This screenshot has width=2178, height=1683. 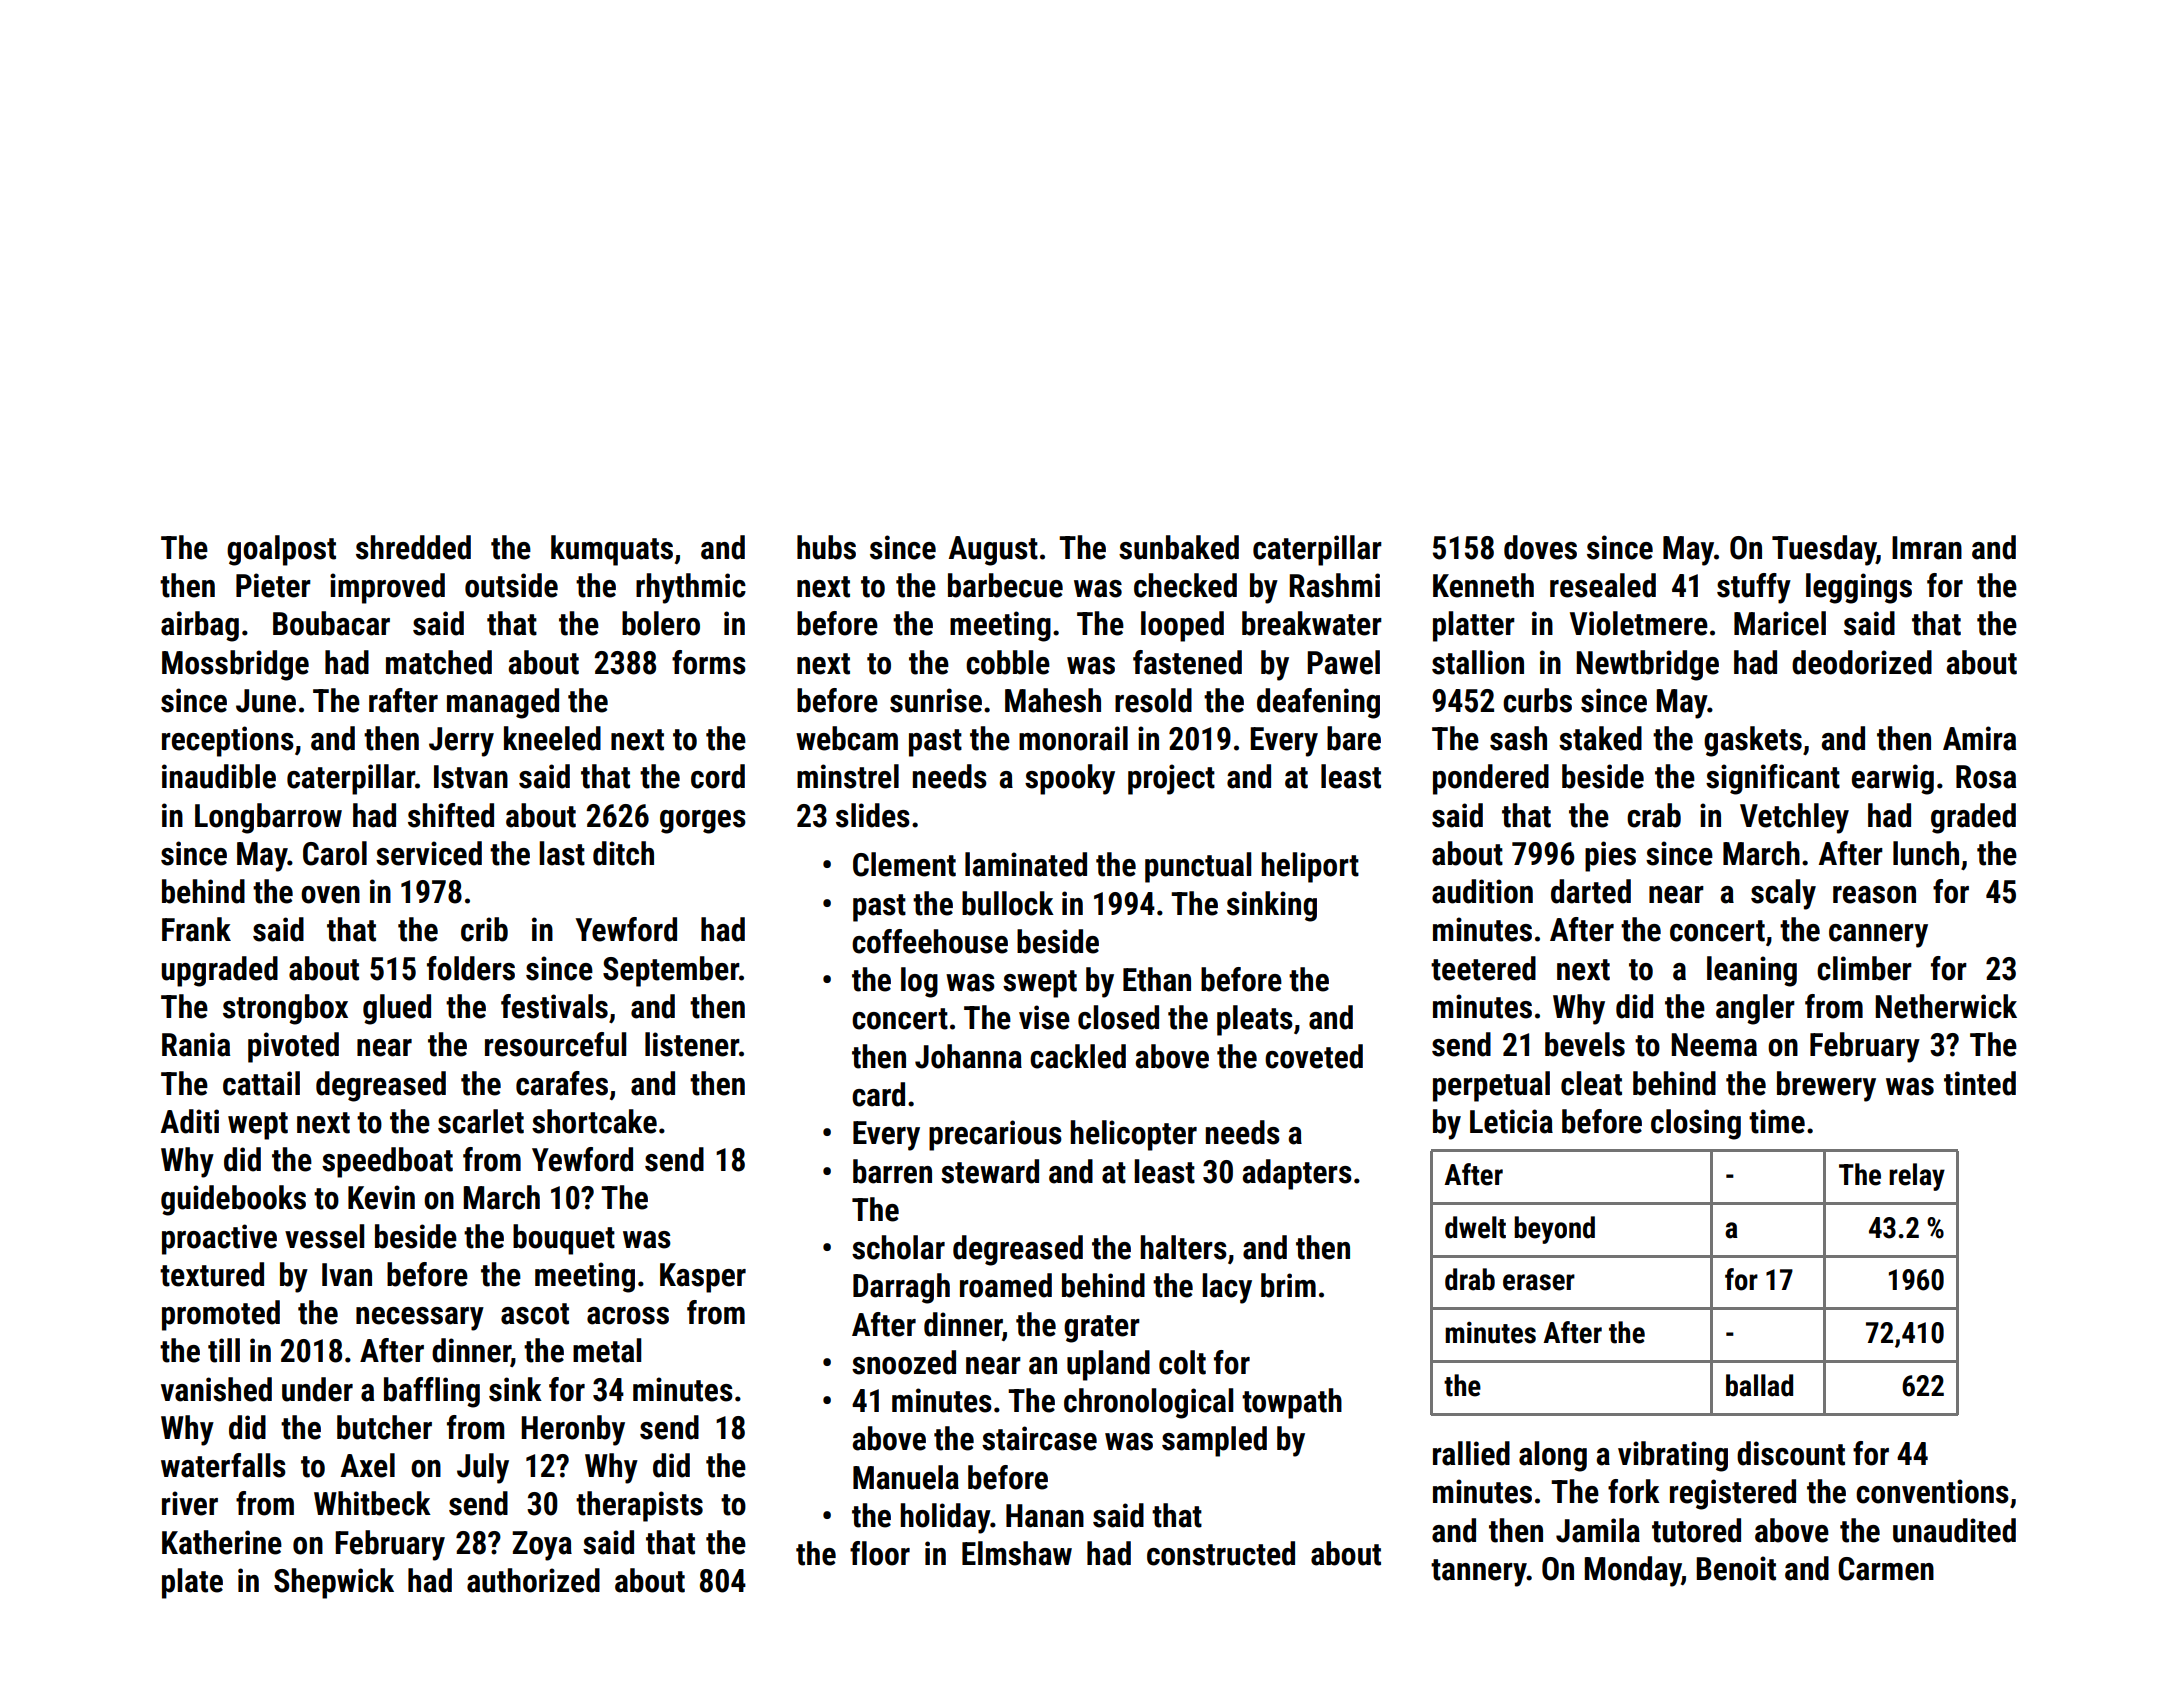 What do you see at coordinates (1986, 777) in the screenshot?
I see `Rosa` at bounding box center [1986, 777].
